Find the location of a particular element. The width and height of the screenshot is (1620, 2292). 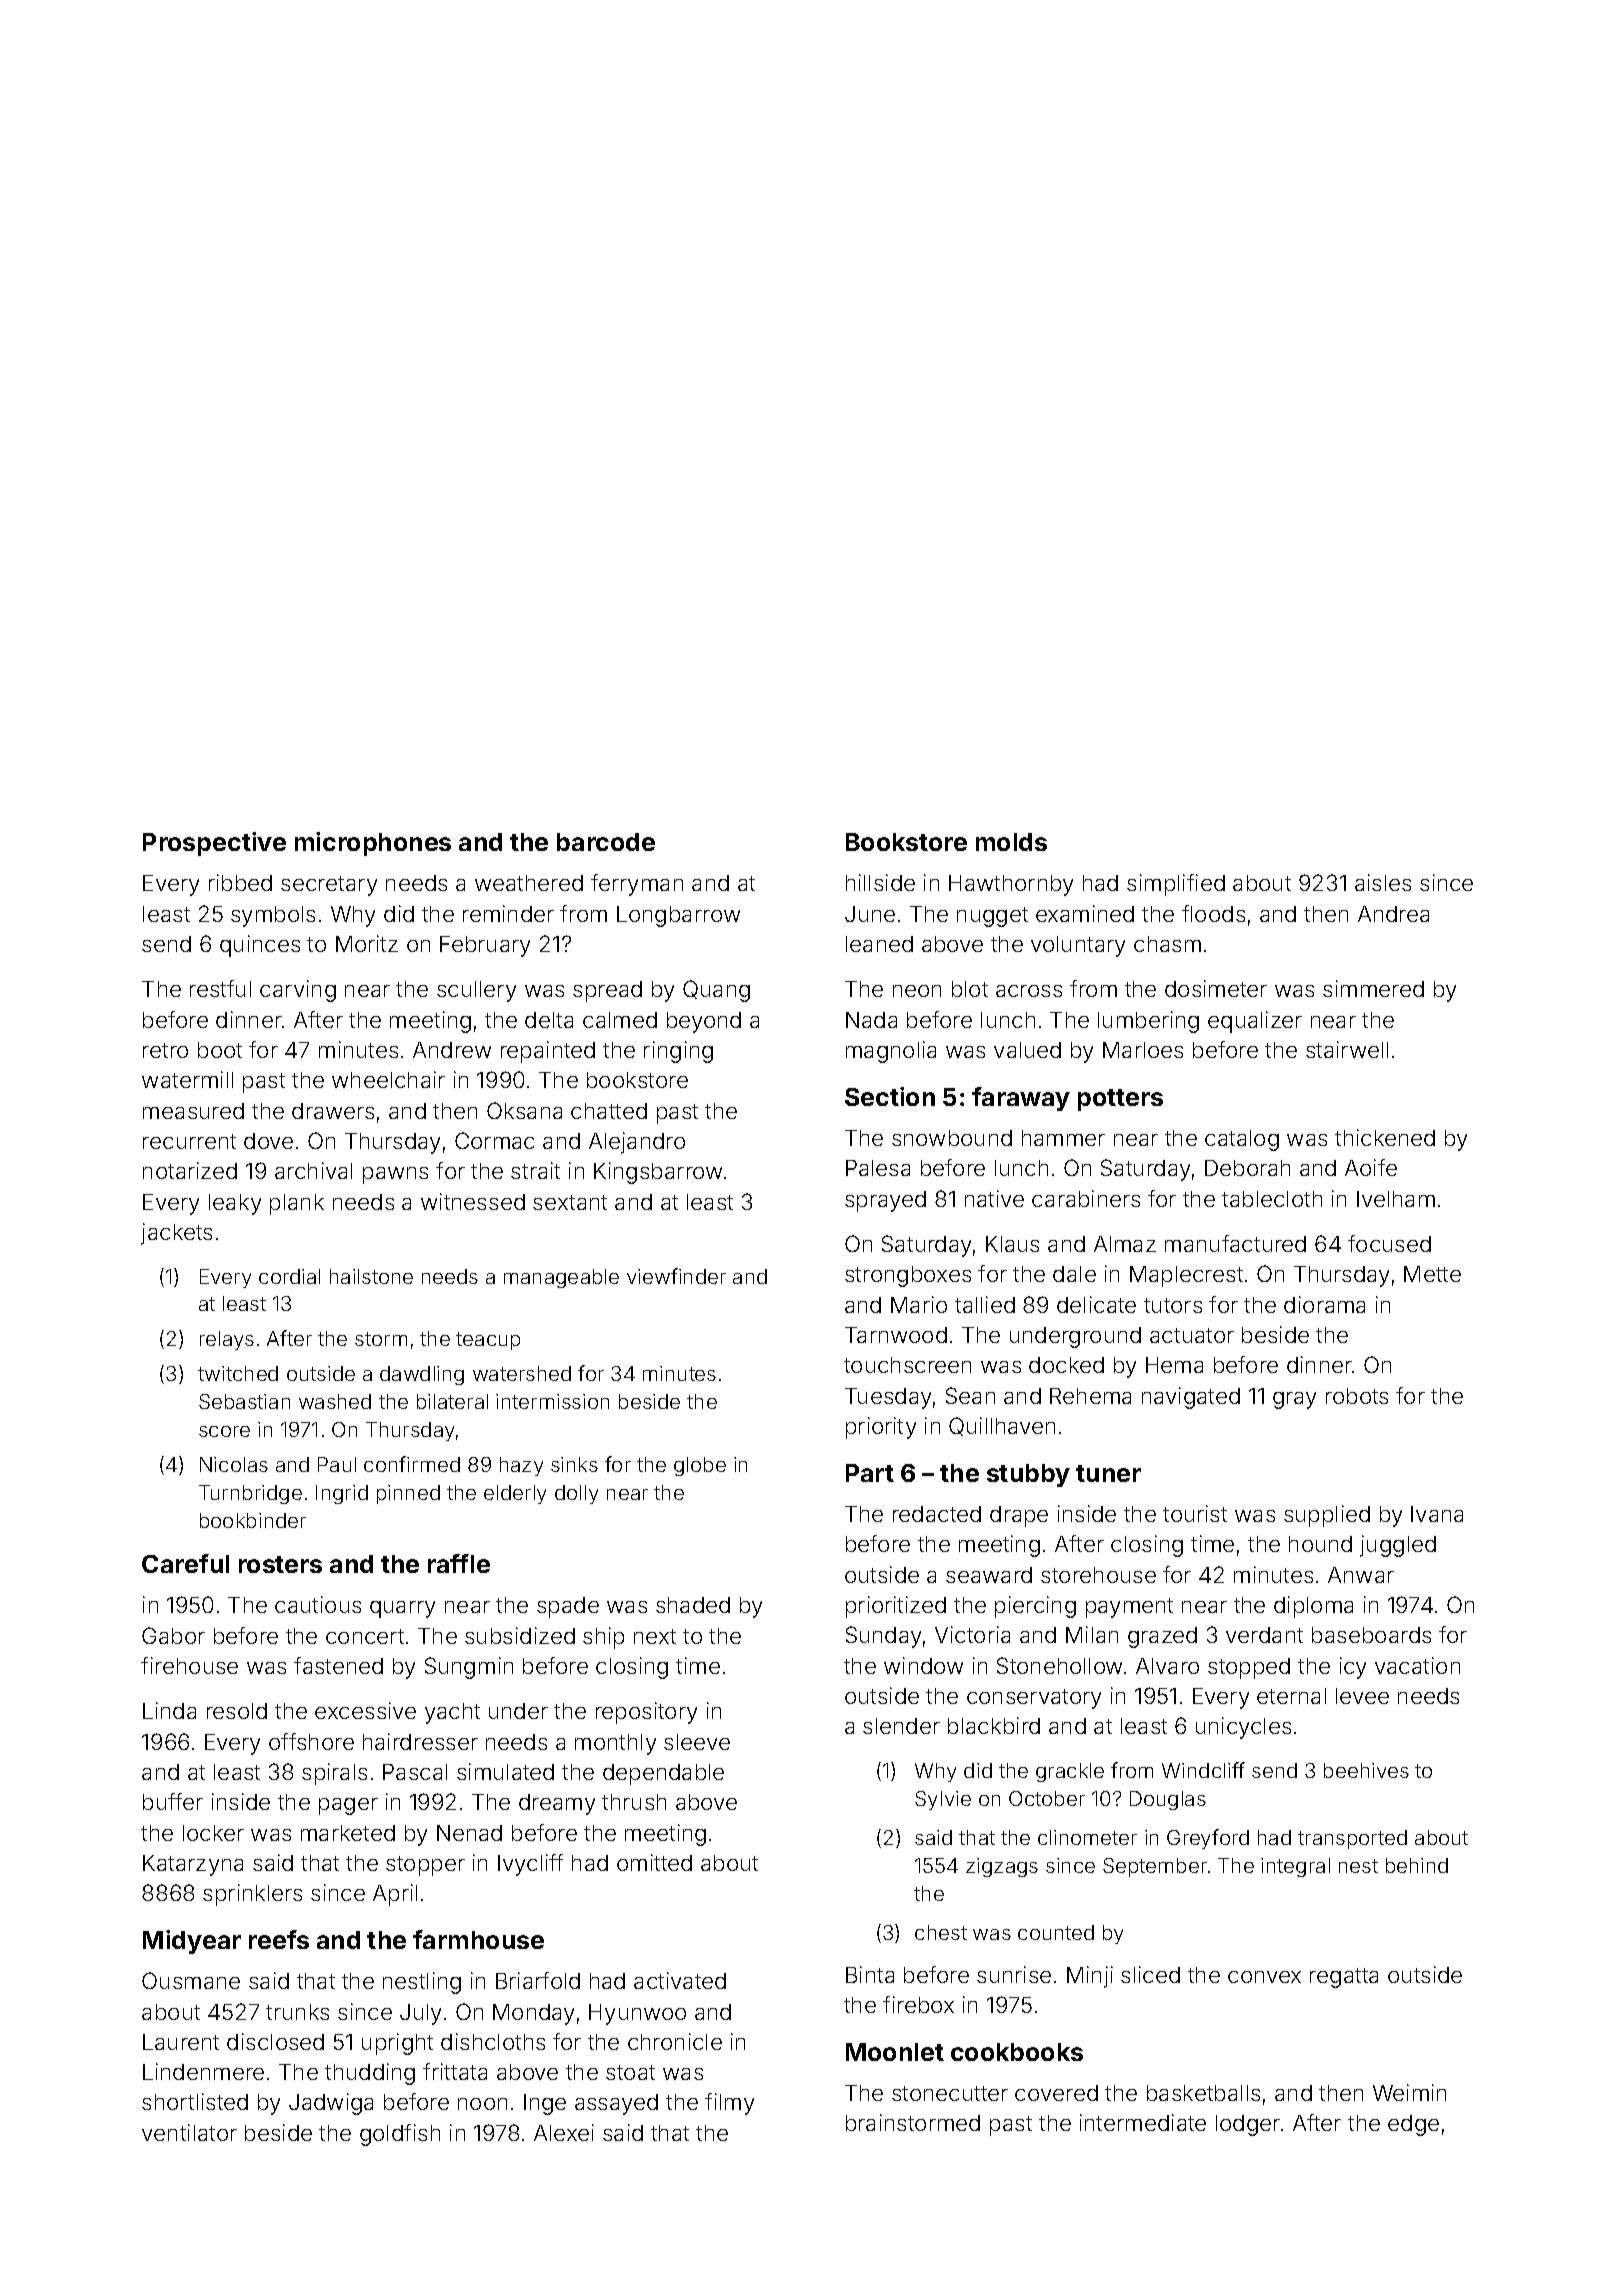

navigated is located at coordinates (1191, 1398).
